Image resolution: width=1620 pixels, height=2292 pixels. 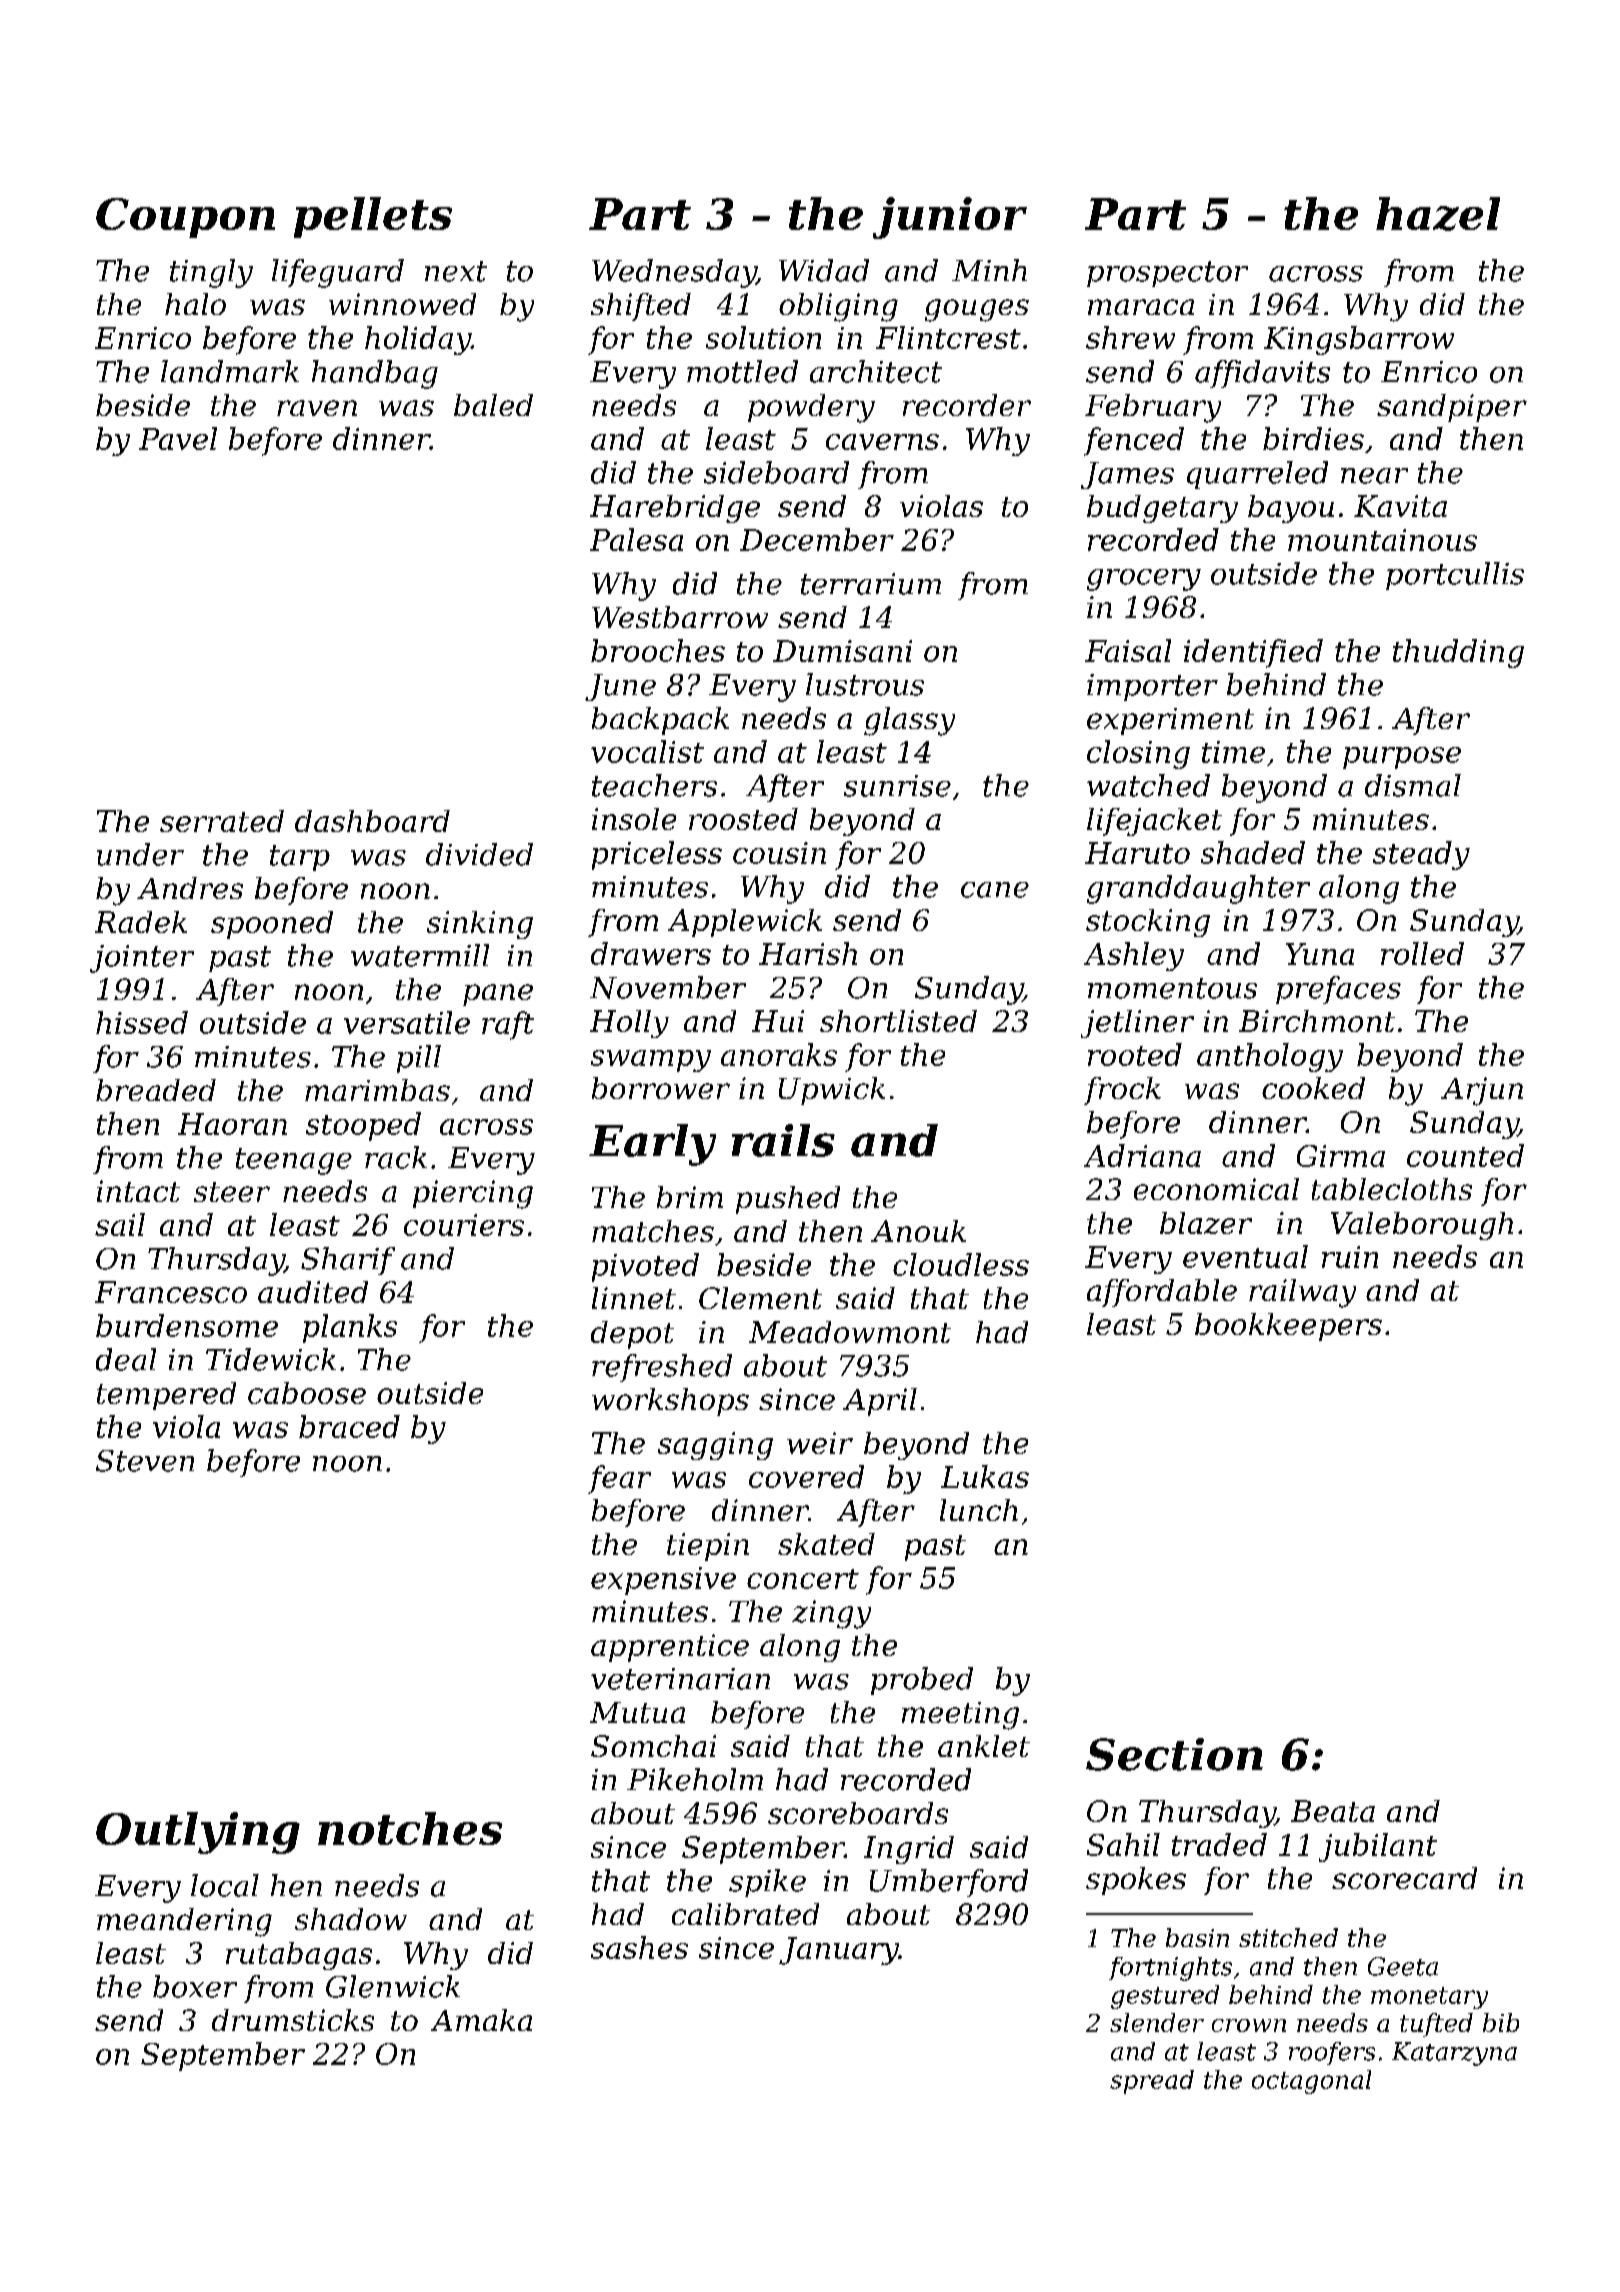 What do you see at coordinates (1438, 214) in the screenshot?
I see `hazel` at bounding box center [1438, 214].
